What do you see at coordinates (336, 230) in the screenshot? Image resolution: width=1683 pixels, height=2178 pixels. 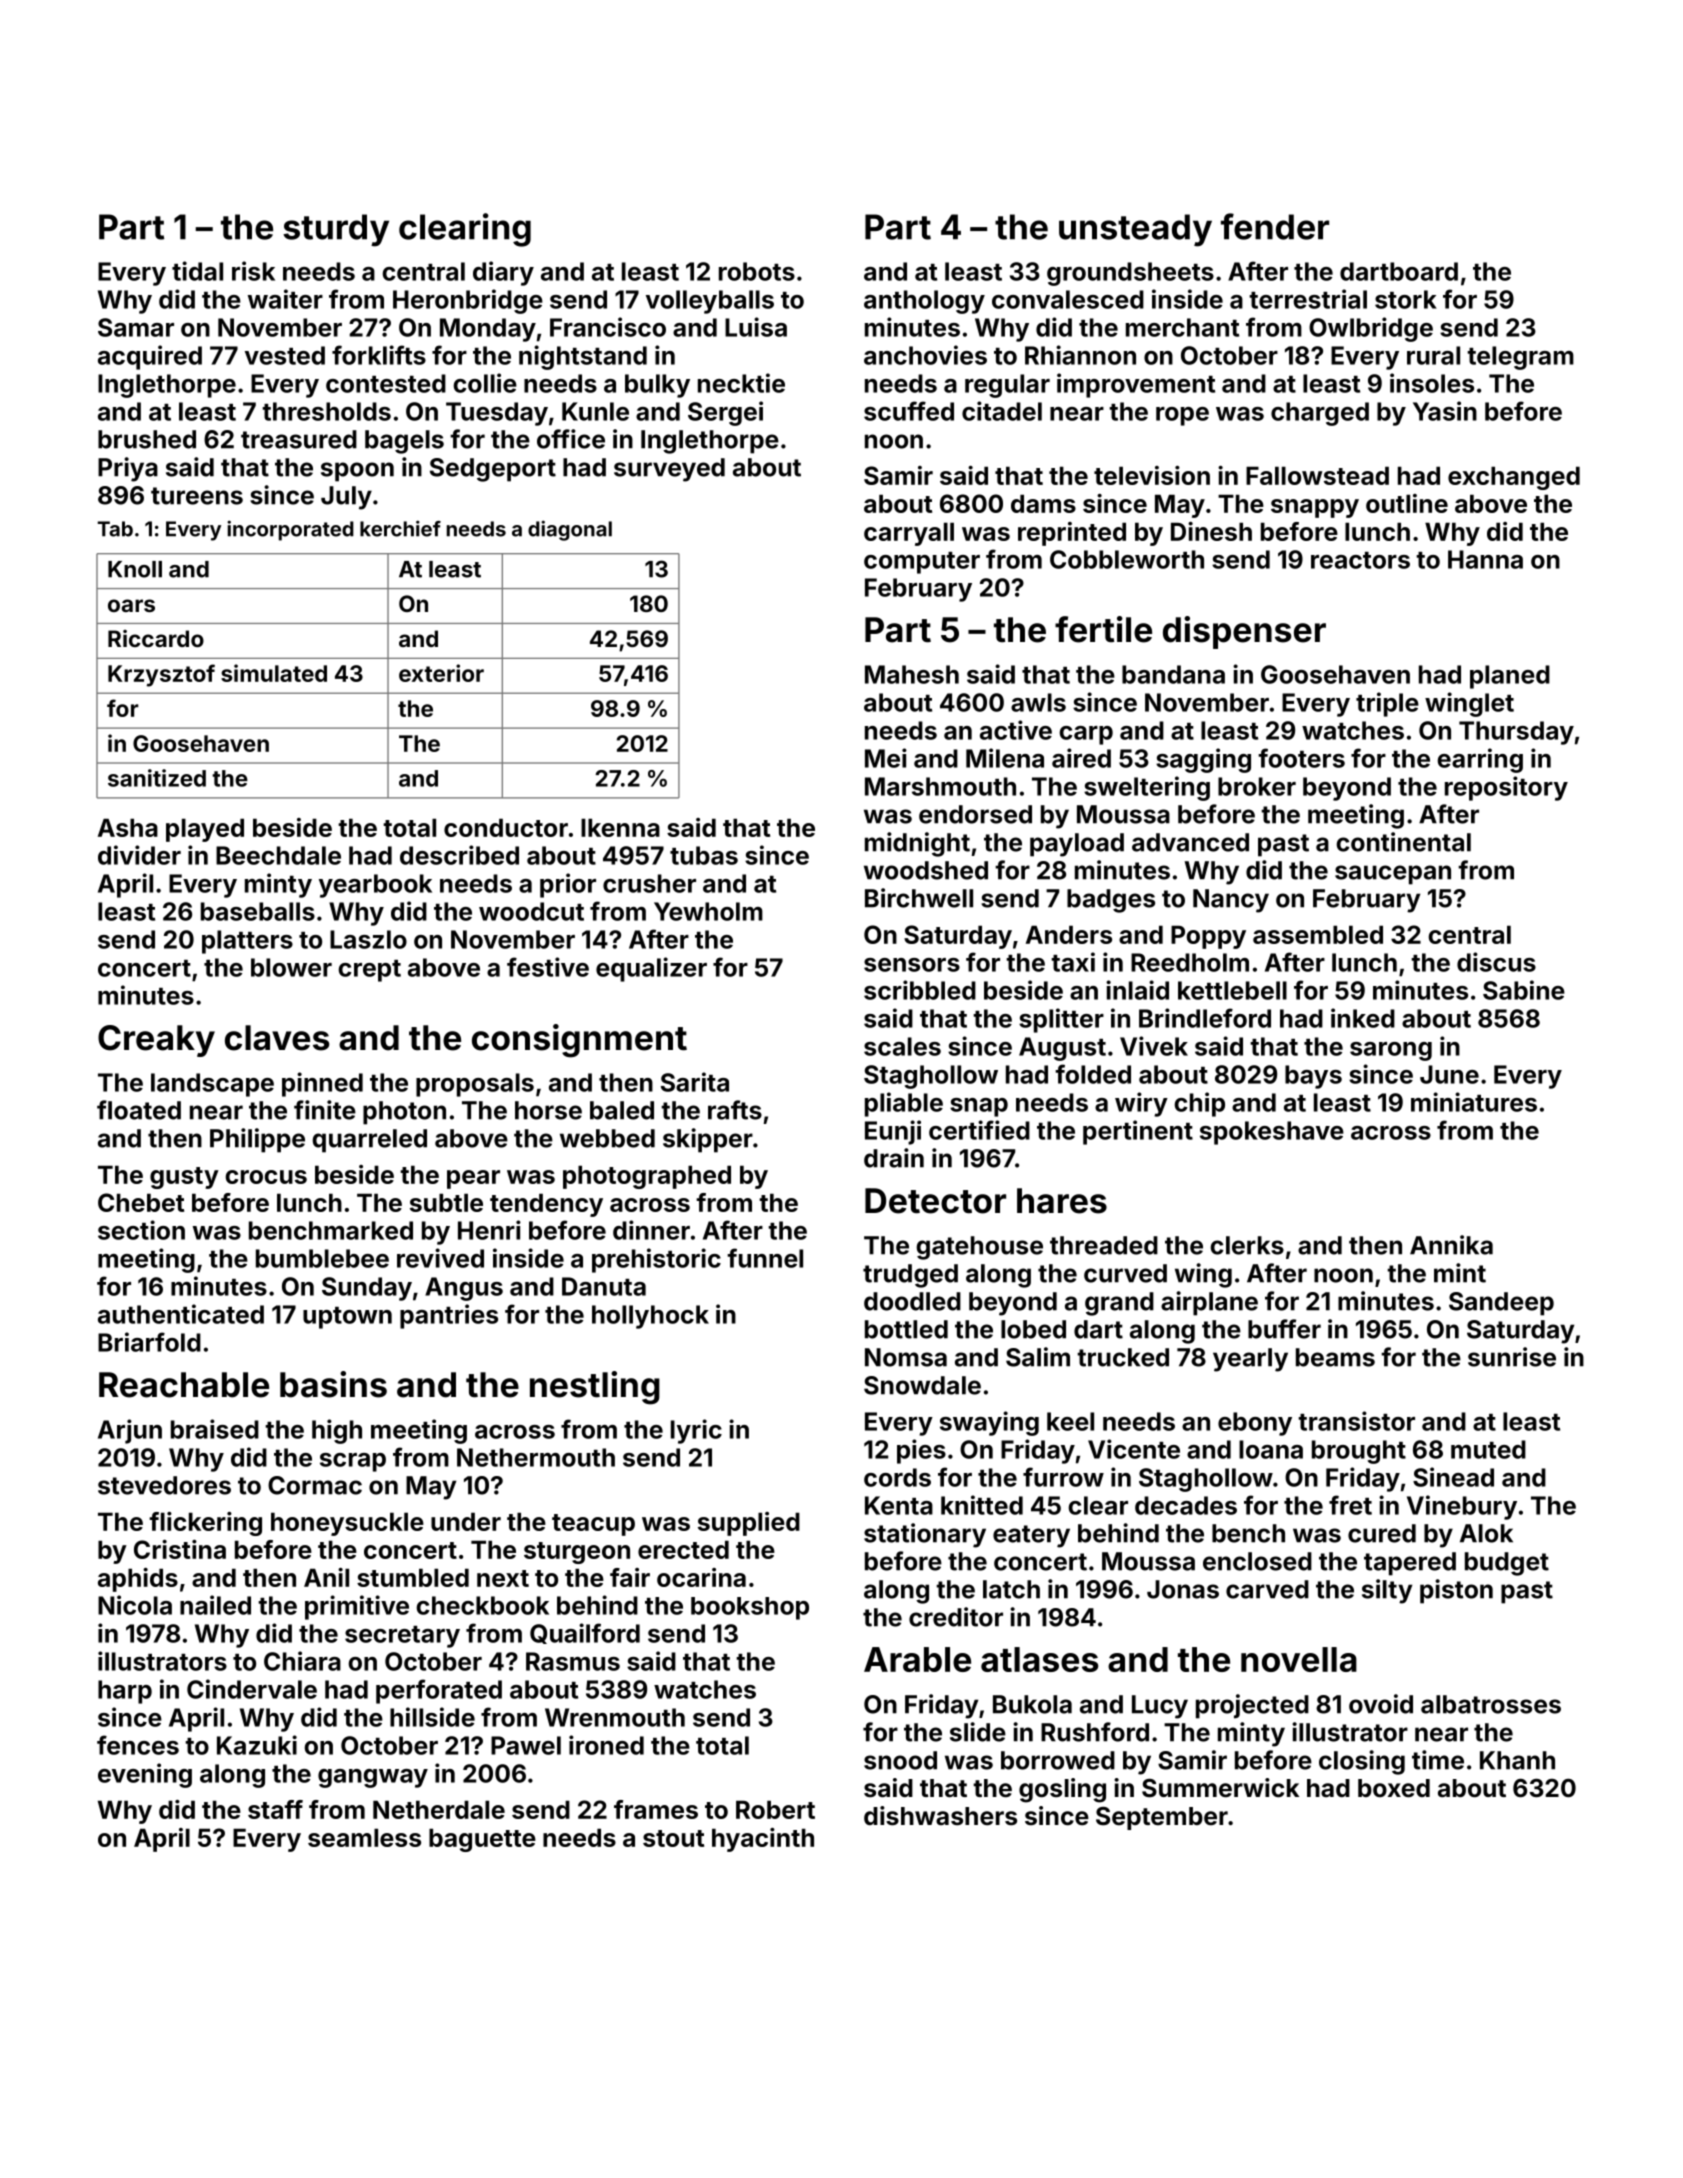 I see `sturdy` at bounding box center [336, 230].
